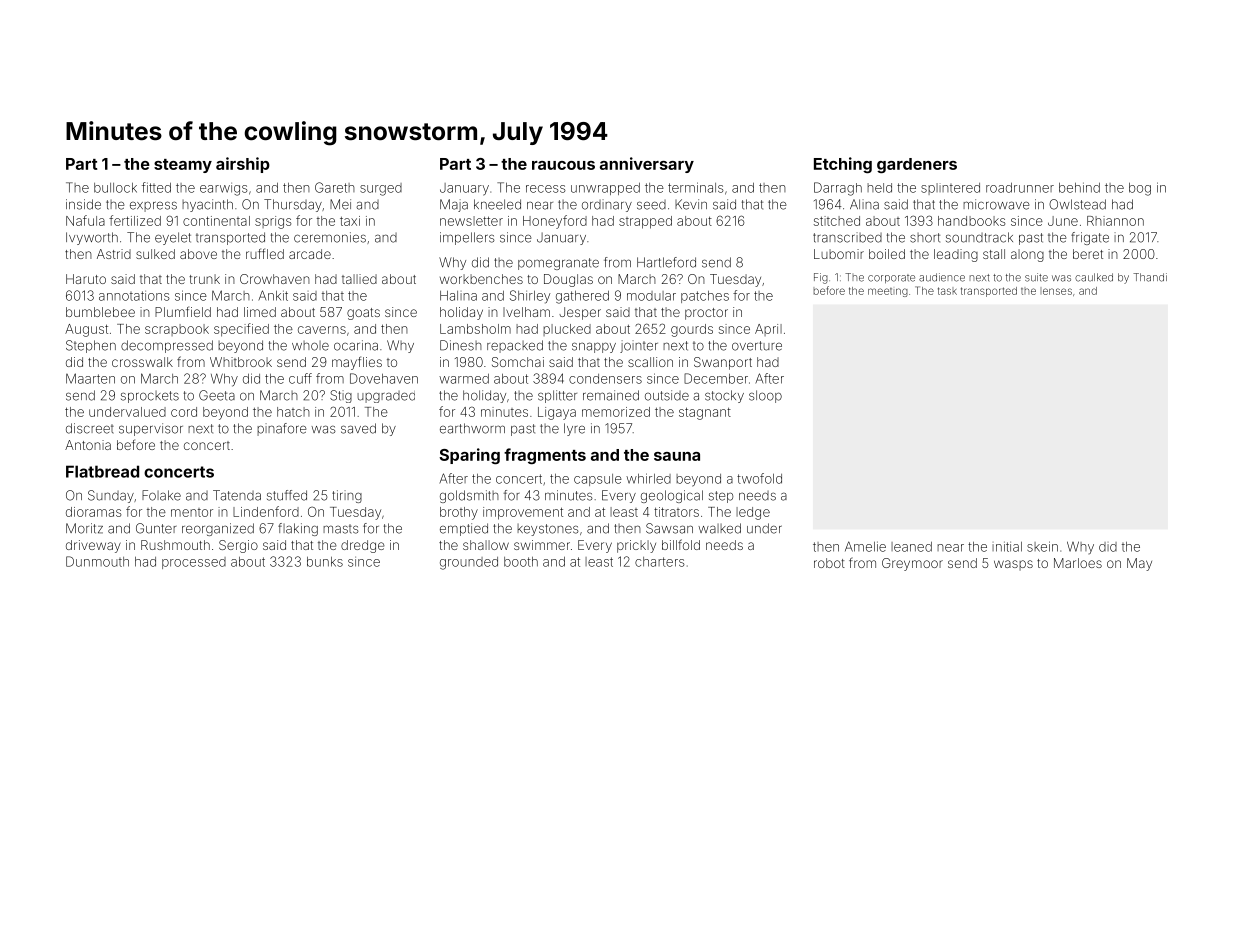 Image resolution: width=1233 pixels, height=952 pixels. Describe the element at coordinates (917, 165) in the screenshot. I see `gardeners` at that location.
